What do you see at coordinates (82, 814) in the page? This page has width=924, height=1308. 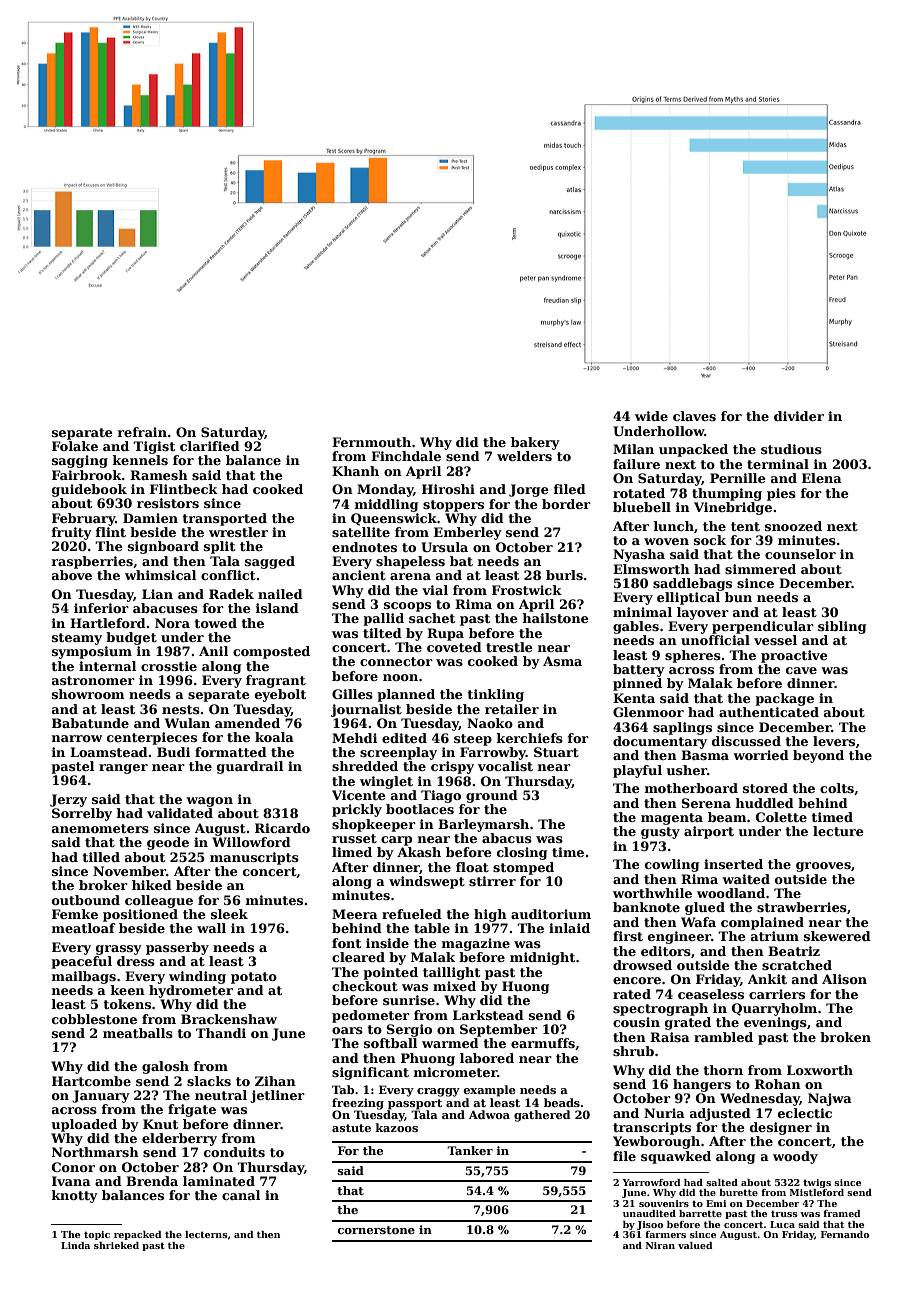 I see `Sorrelby` at bounding box center [82, 814].
